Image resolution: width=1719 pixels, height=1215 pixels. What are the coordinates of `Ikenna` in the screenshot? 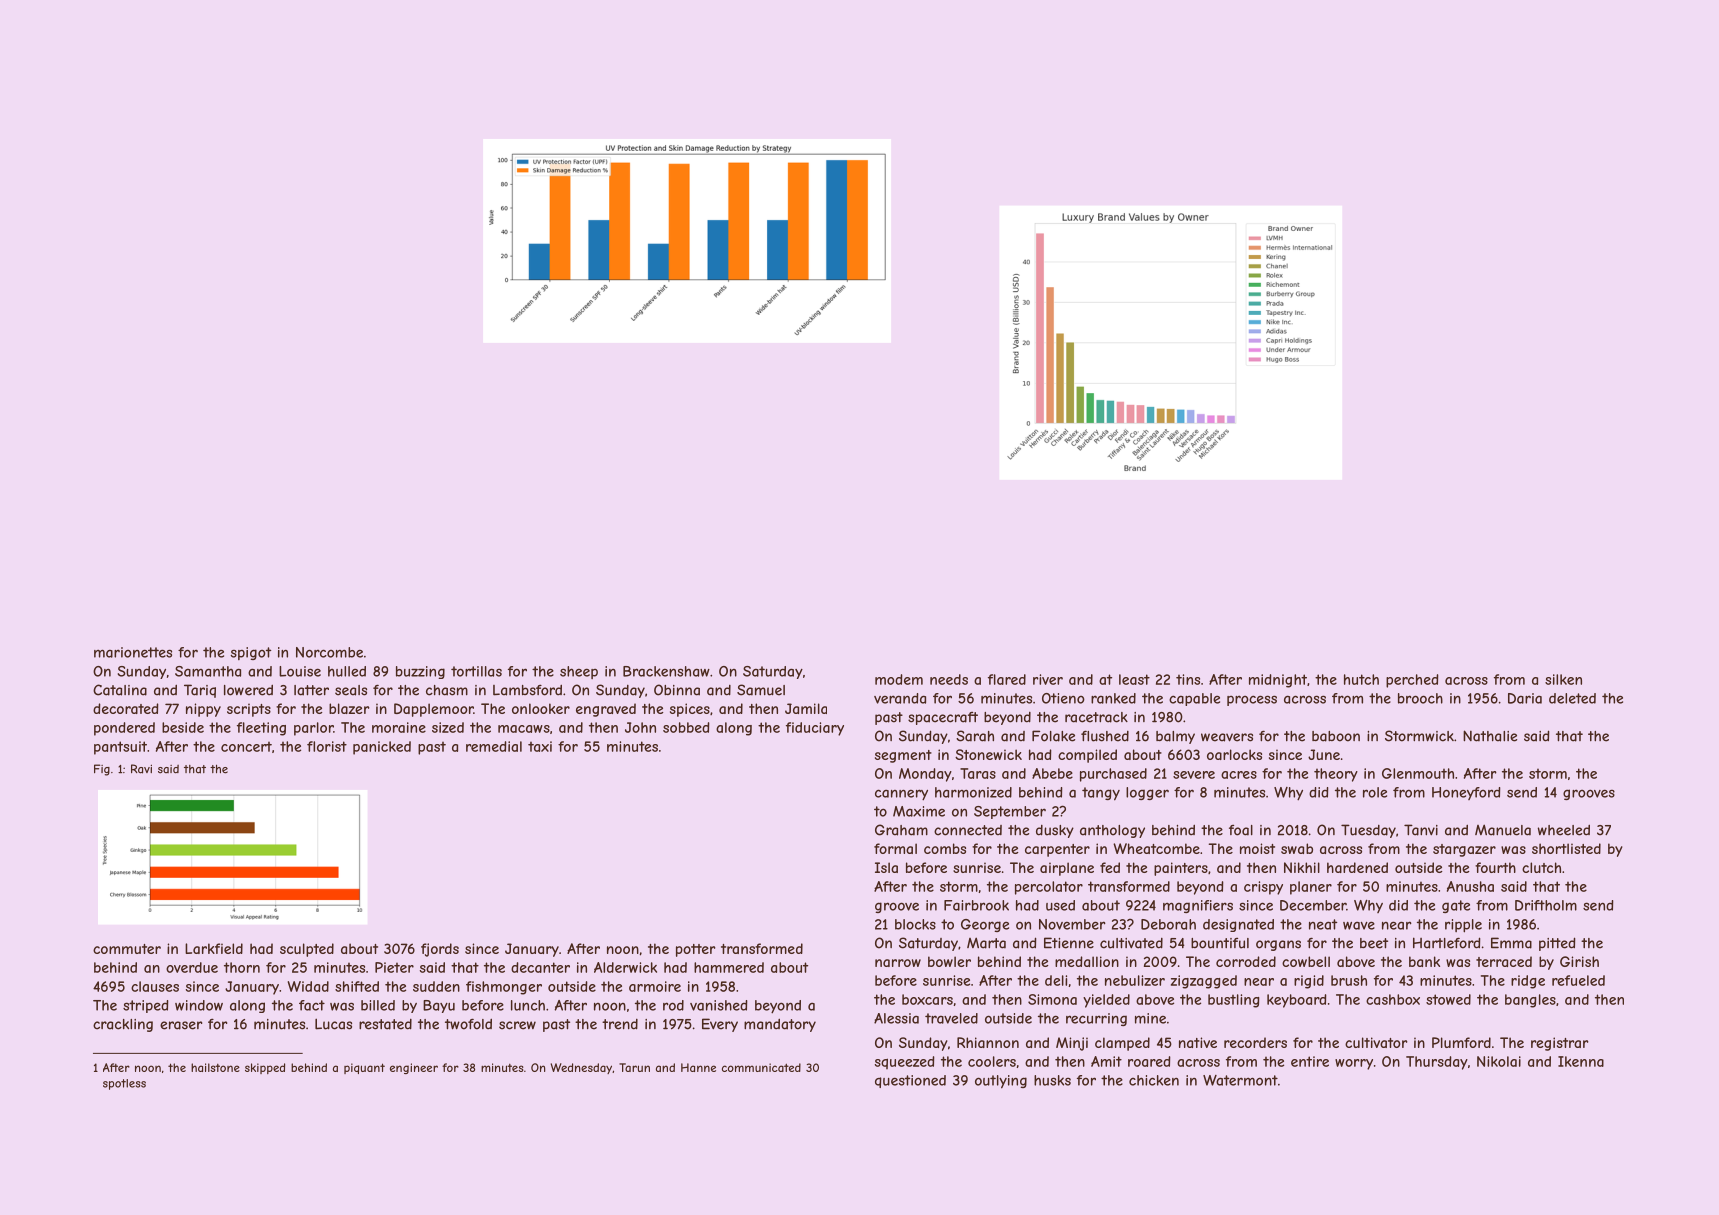 It's located at (1581, 1061).
